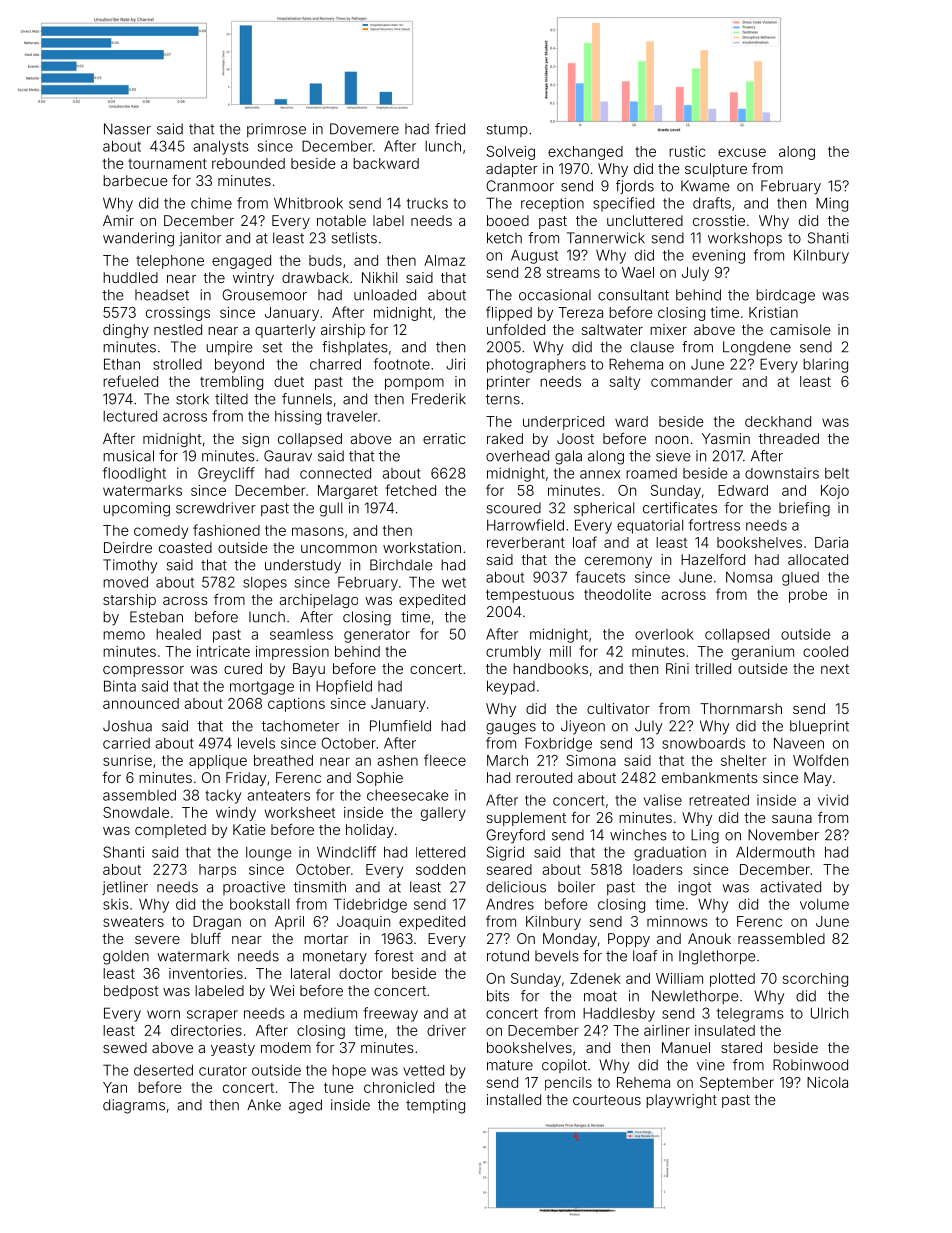 Image resolution: width=952 pixels, height=1233 pixels. I want to click on fleece, so click(445, 760).
